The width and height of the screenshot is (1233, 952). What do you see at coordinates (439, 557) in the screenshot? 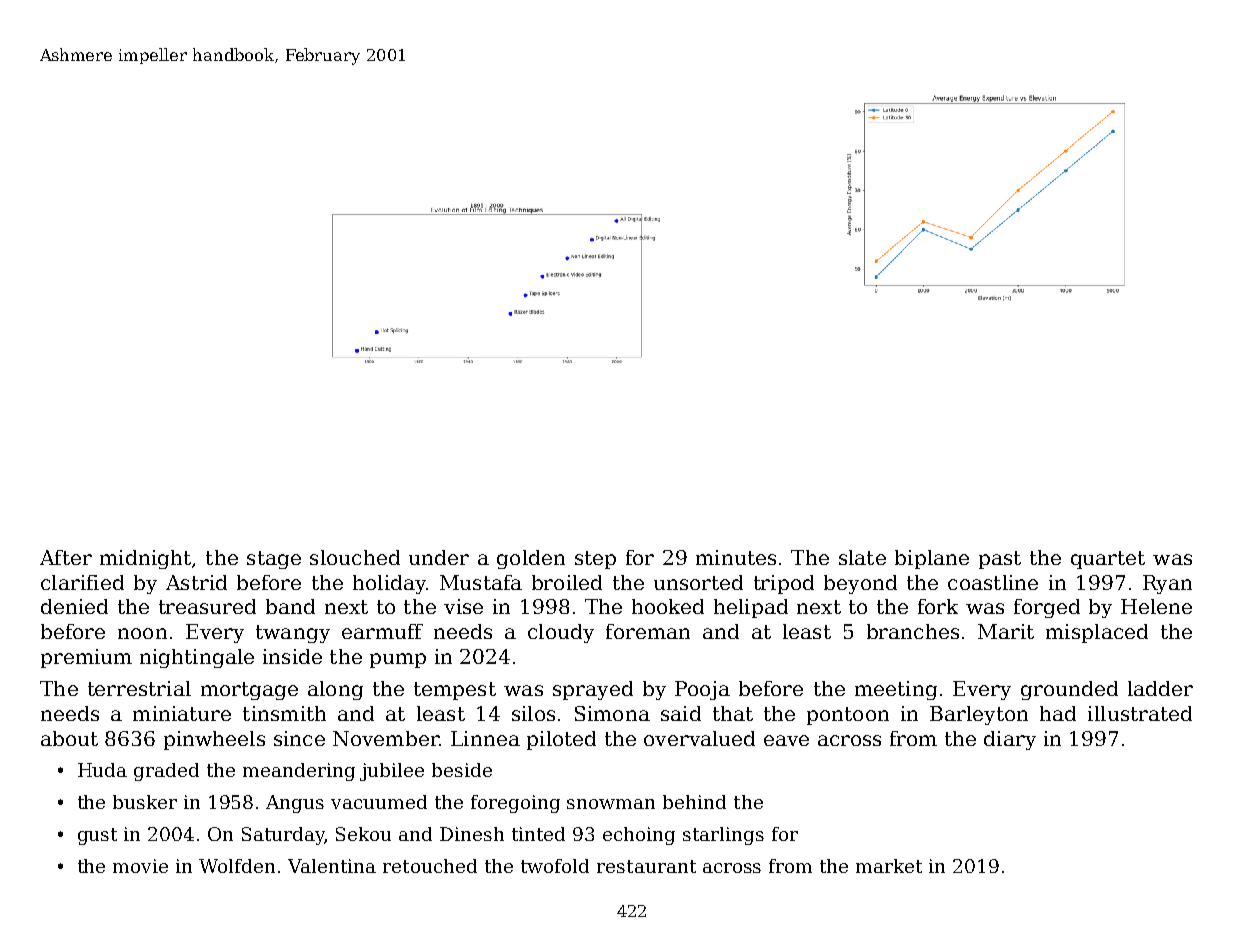
I see `under` at bounding box center [439, 557].
